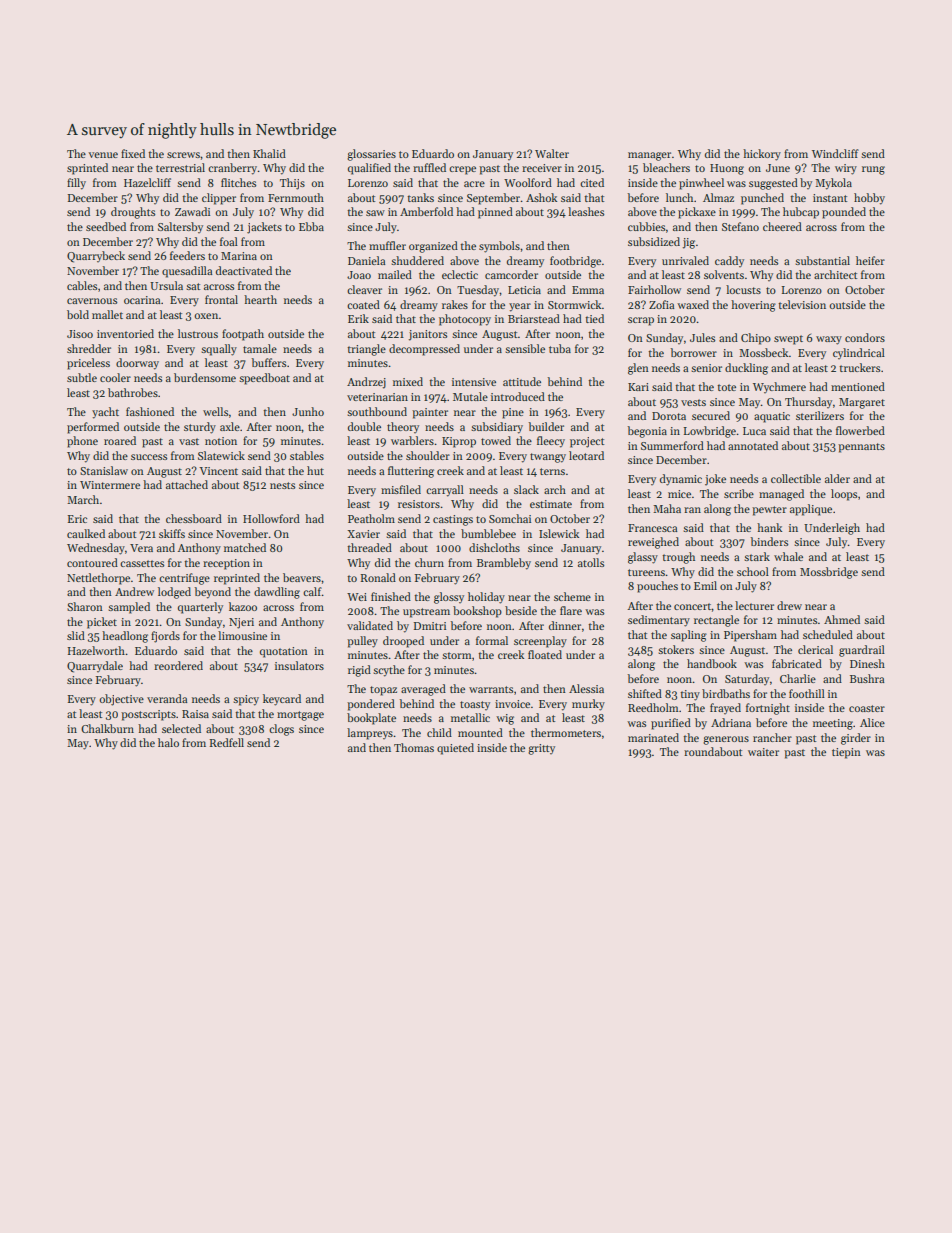  What do you see at coordinates (371, 155) in the document?
I see `glossaries` at bounding box center [371, 155].
